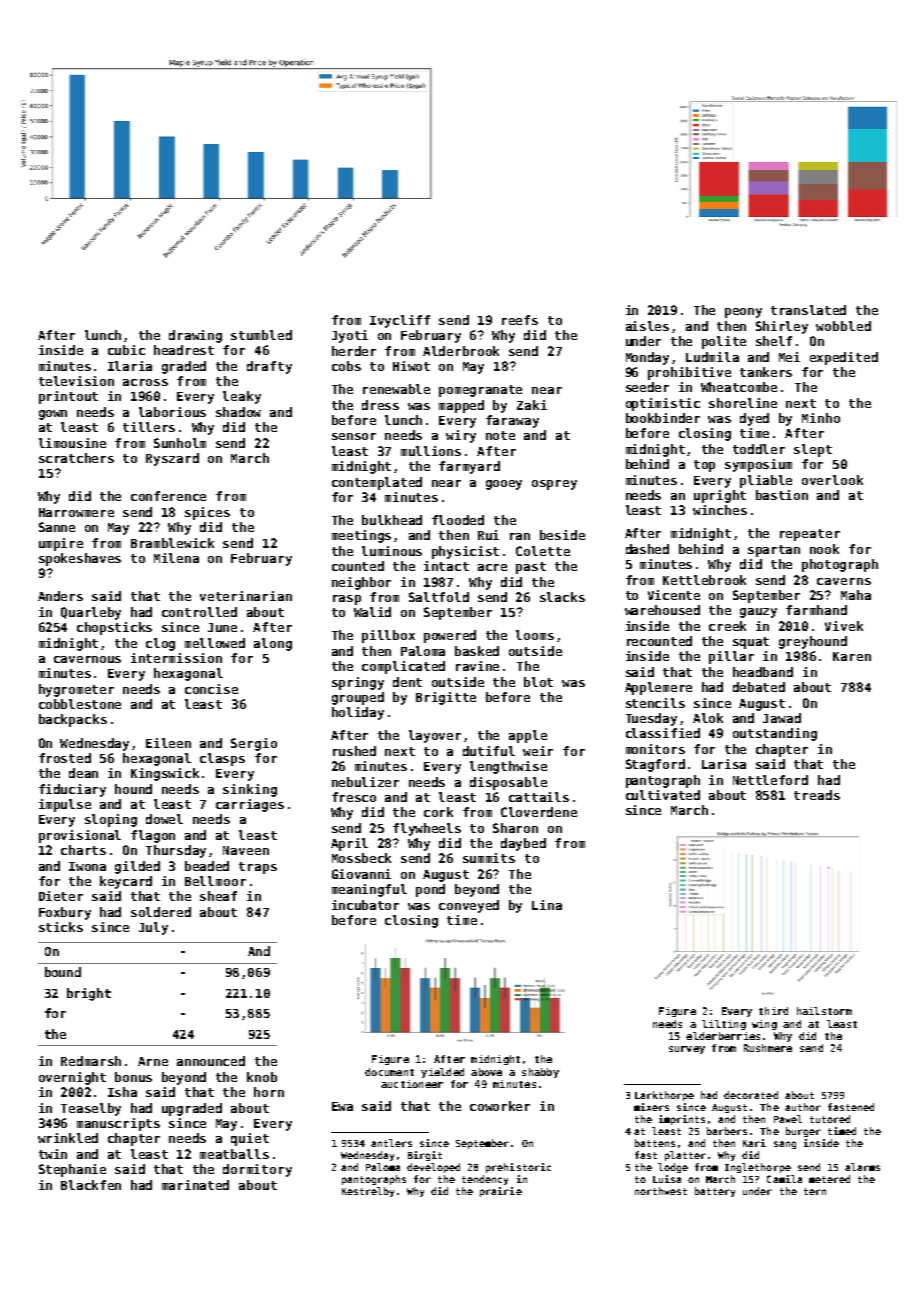  Describe the element at coordinates (65, 805) in the screenshot. I see `impulse` at that location.
